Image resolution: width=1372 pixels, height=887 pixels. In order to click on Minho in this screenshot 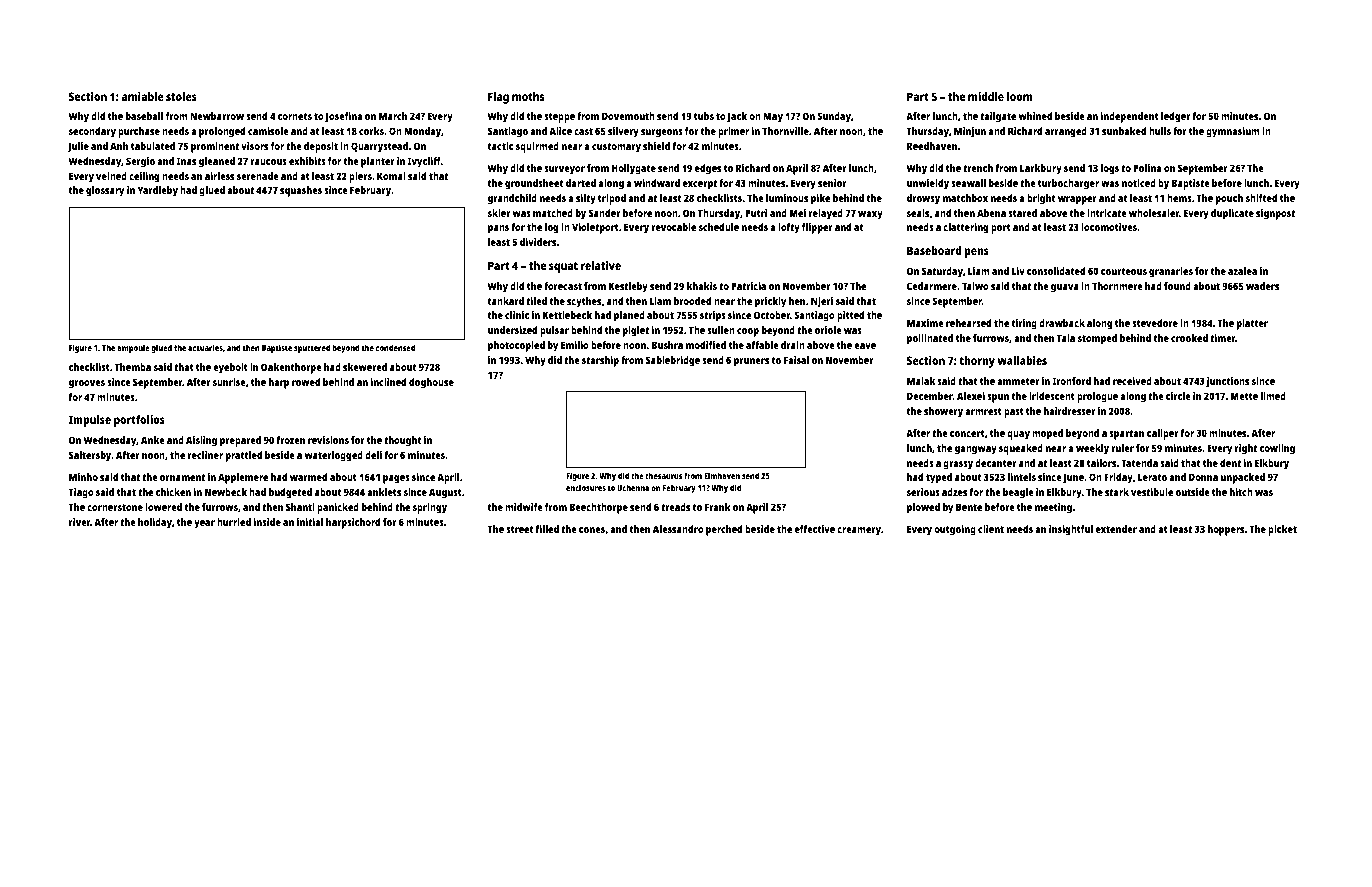, I will do `click(83, 477)`.
